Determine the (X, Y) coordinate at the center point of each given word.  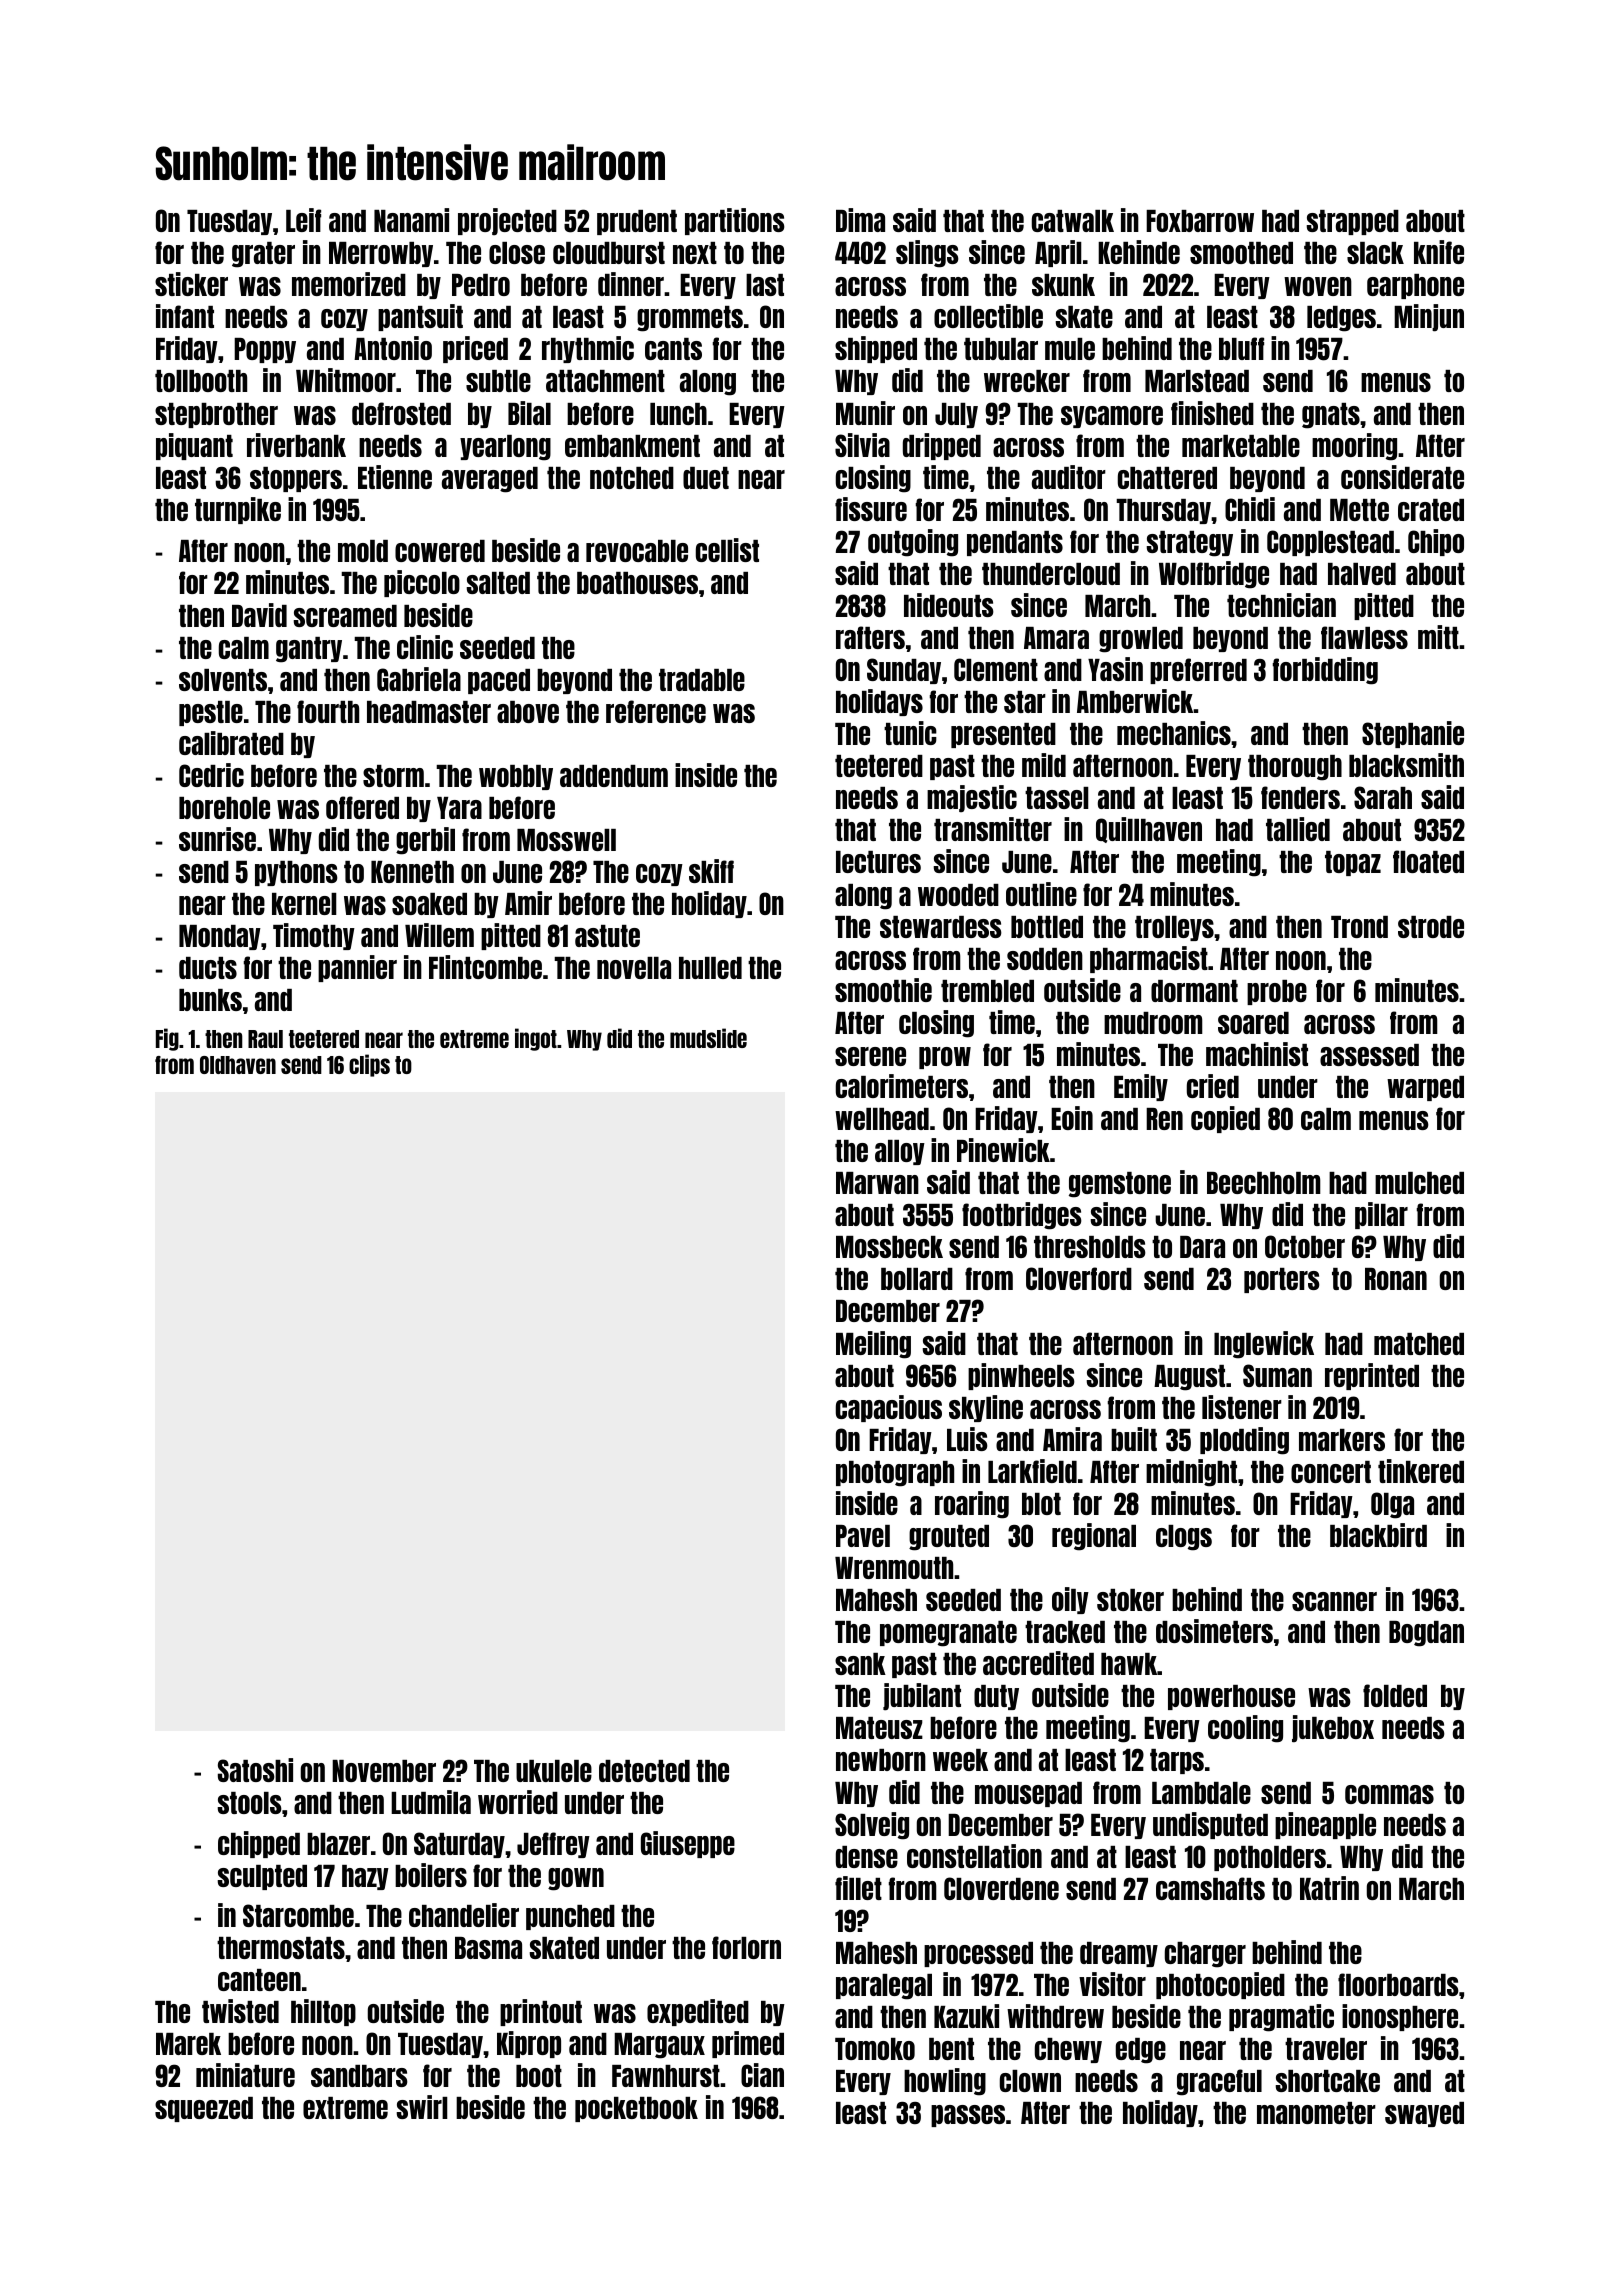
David (259, 615)
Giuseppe (688, 1844)
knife (1439, 252)
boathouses (637, 583)
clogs (1184, 1538)
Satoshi (255, 1770)
